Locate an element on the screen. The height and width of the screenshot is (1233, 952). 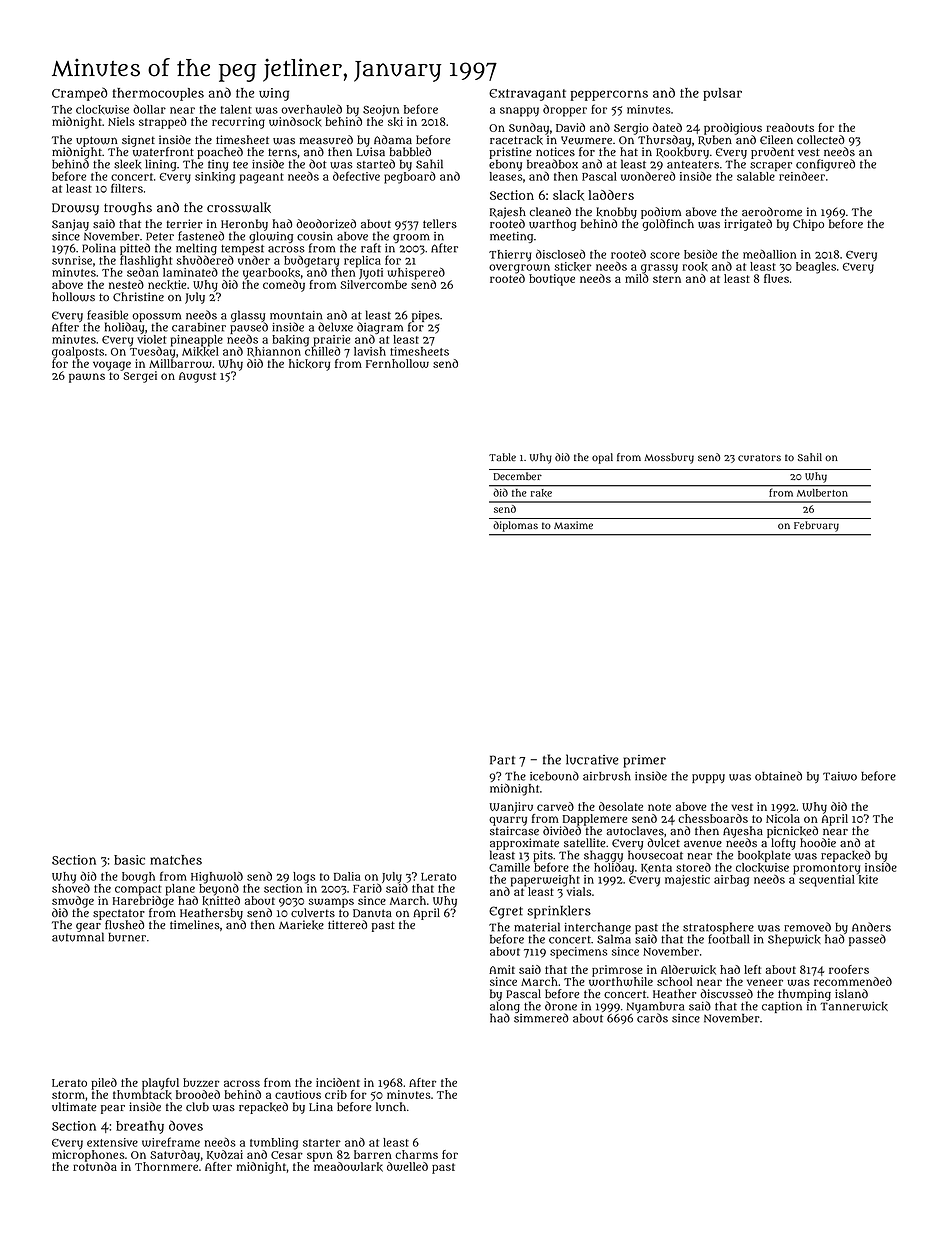
Taiwo is located at coordinates (840, 776).
